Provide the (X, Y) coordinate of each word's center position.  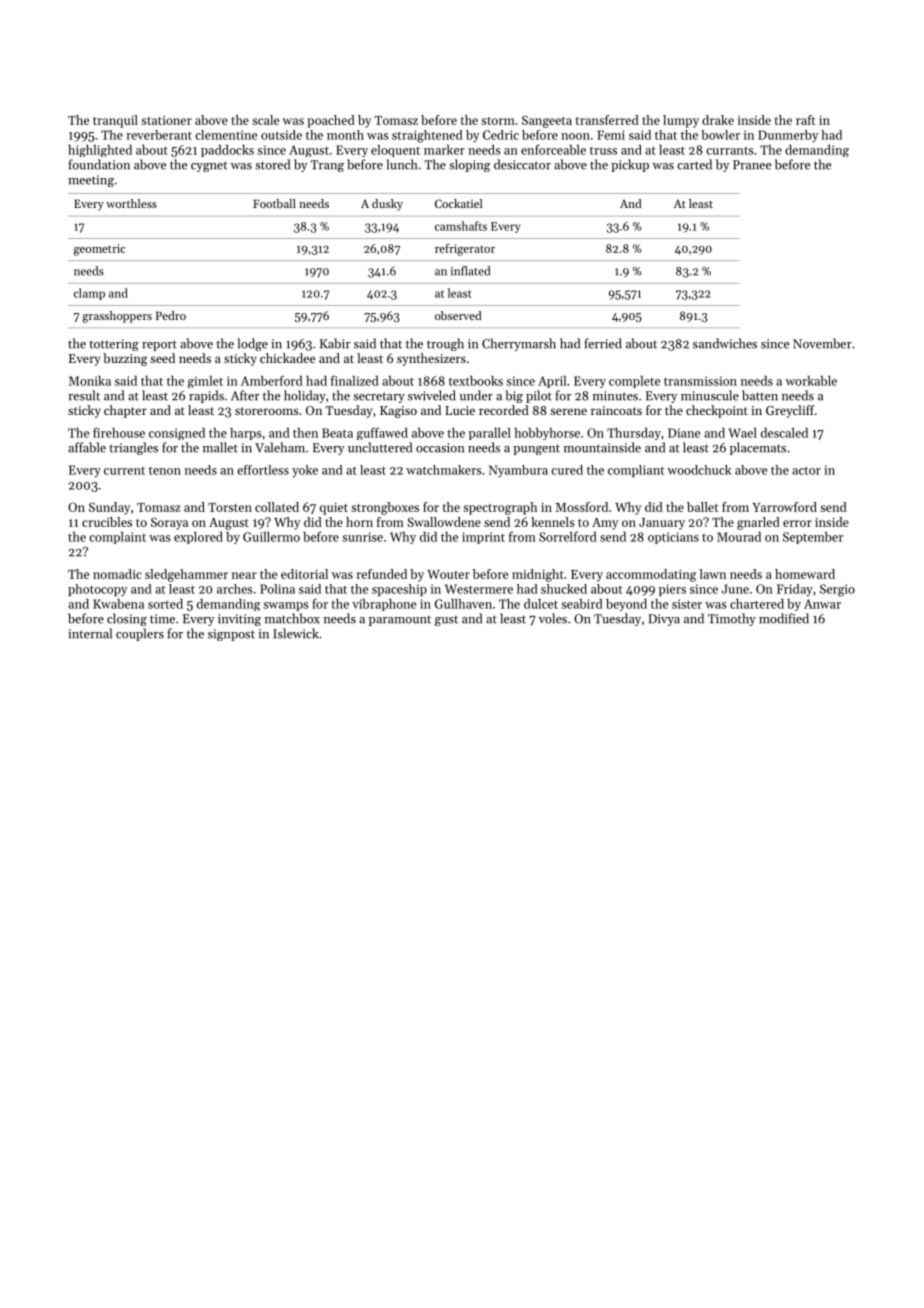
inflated (470, 271)
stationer (166, 120)
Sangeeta (547, 122)
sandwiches (725, 343)
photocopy (97, 590)
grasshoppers (117, 317)
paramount (400, 621)
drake (718, 120)
